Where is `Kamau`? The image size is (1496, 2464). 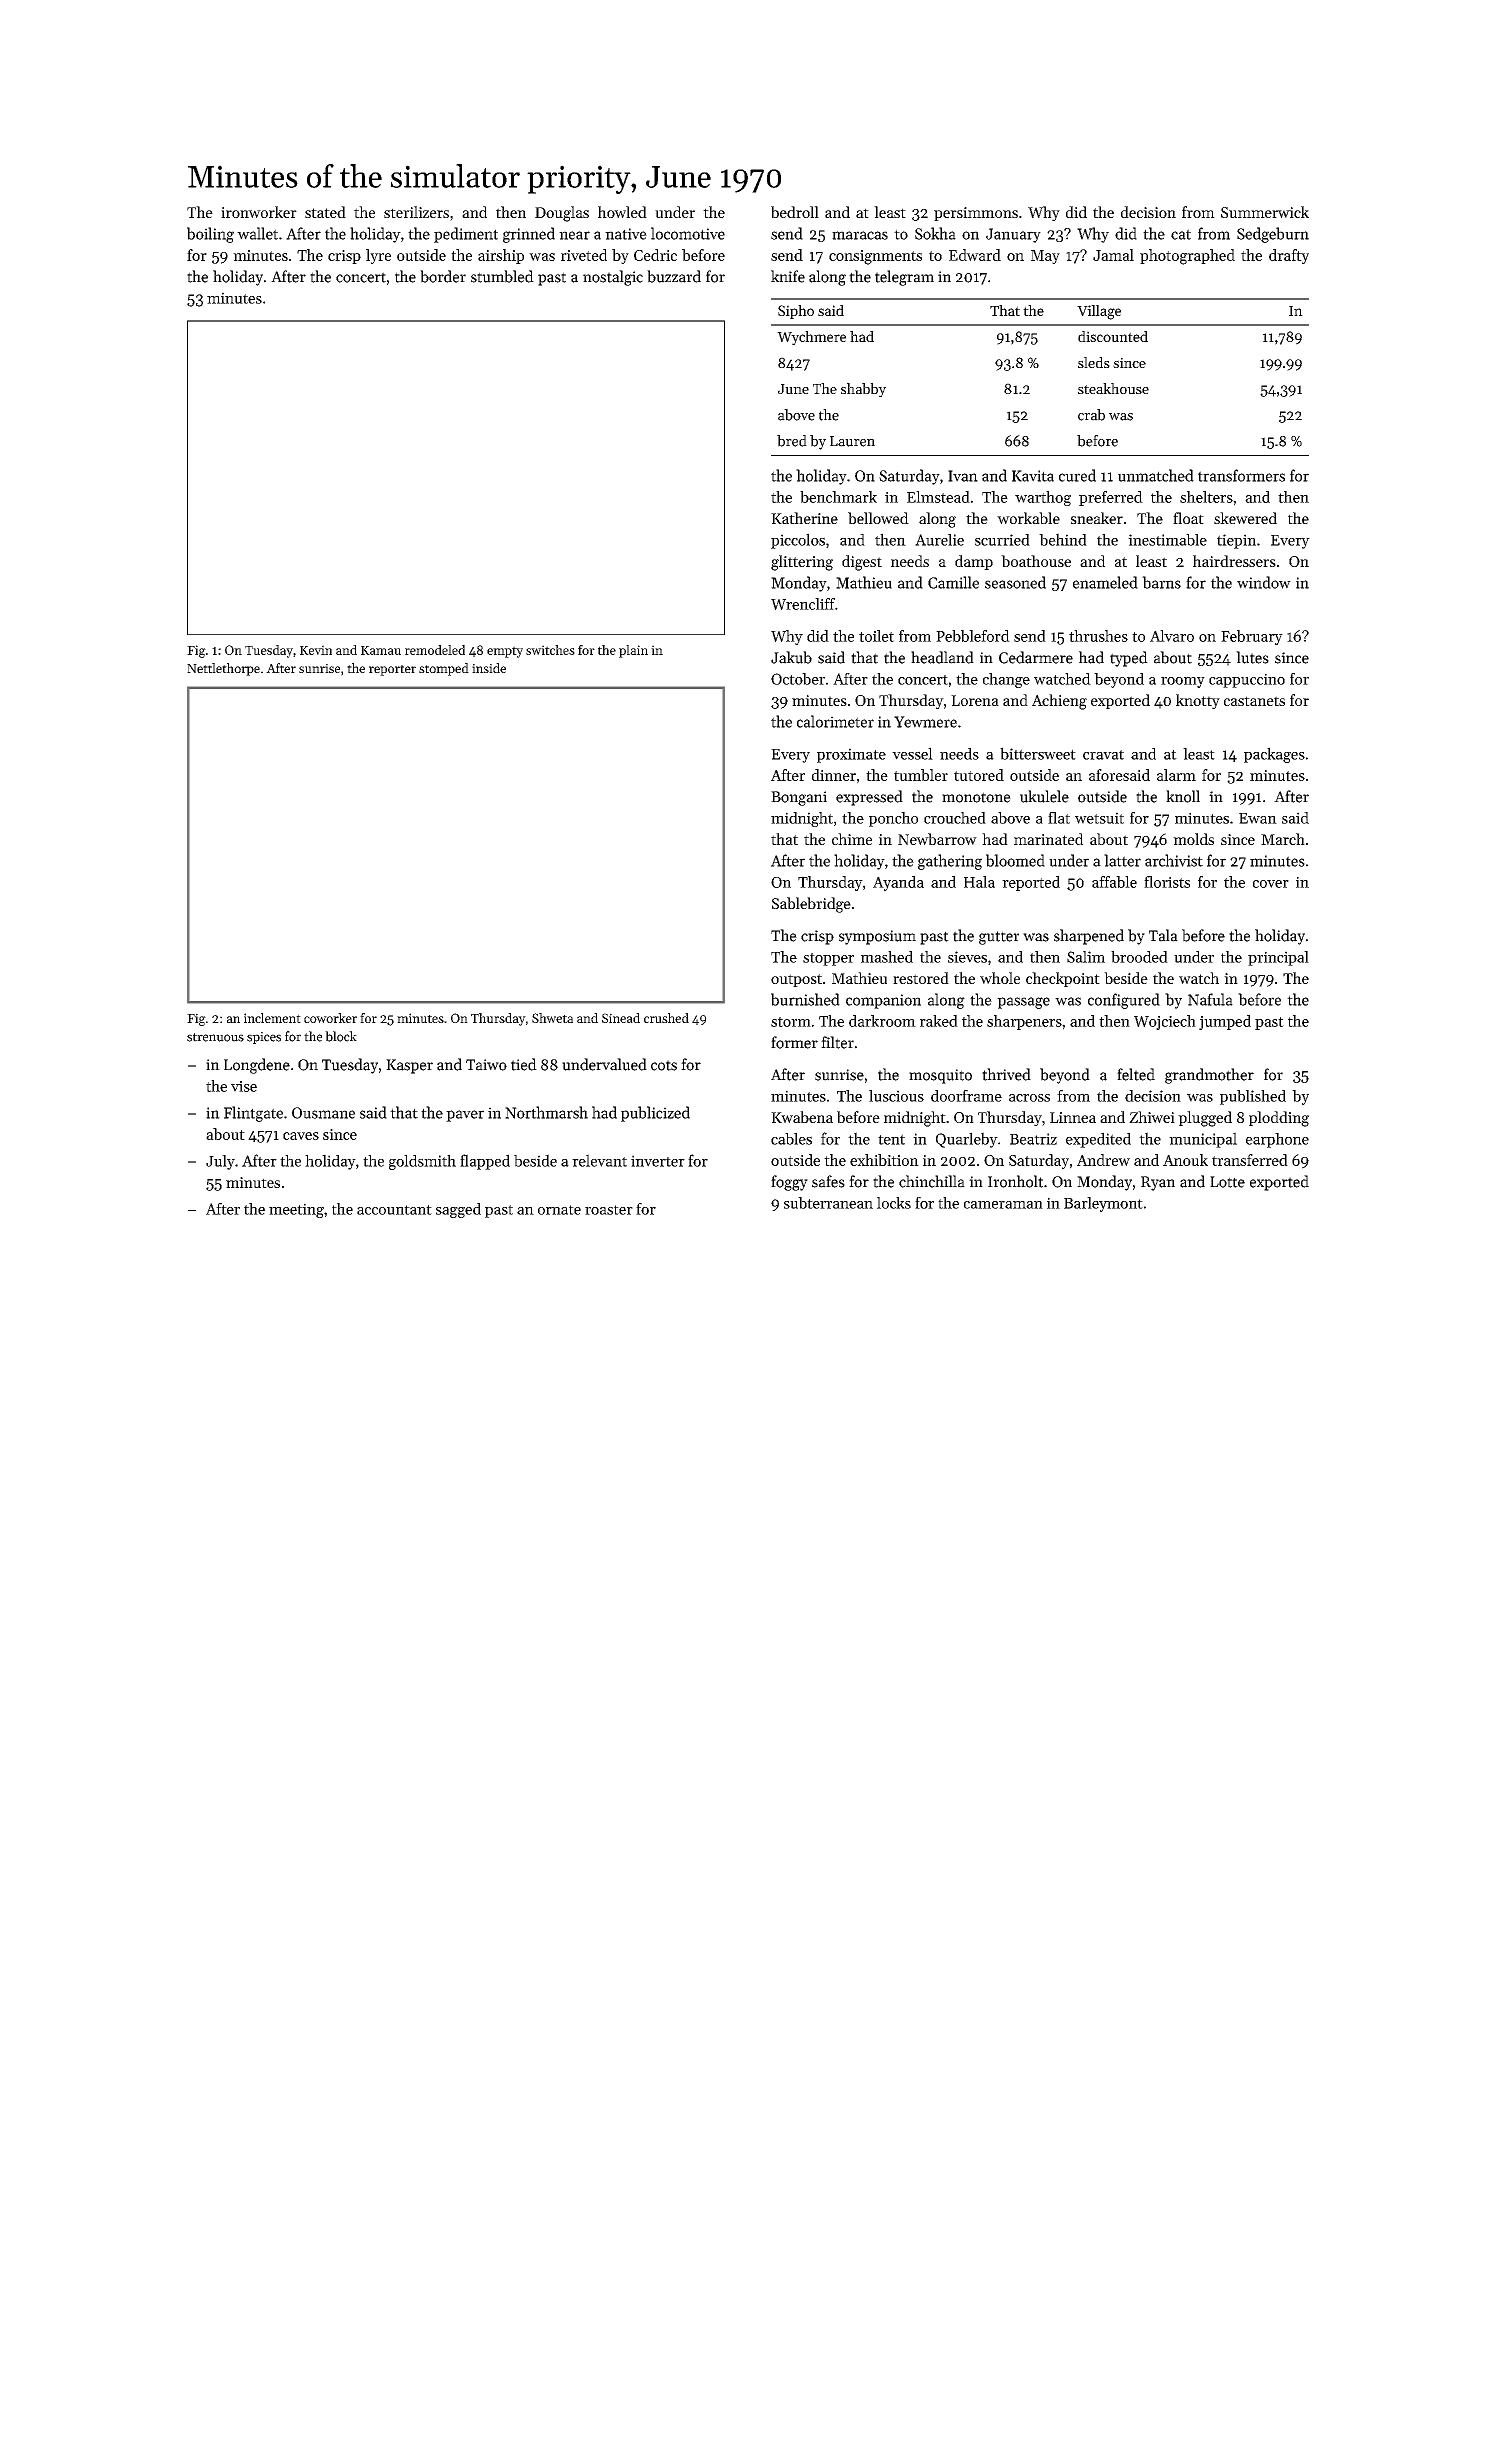
Kamau is located at coordinates (381, 650).
